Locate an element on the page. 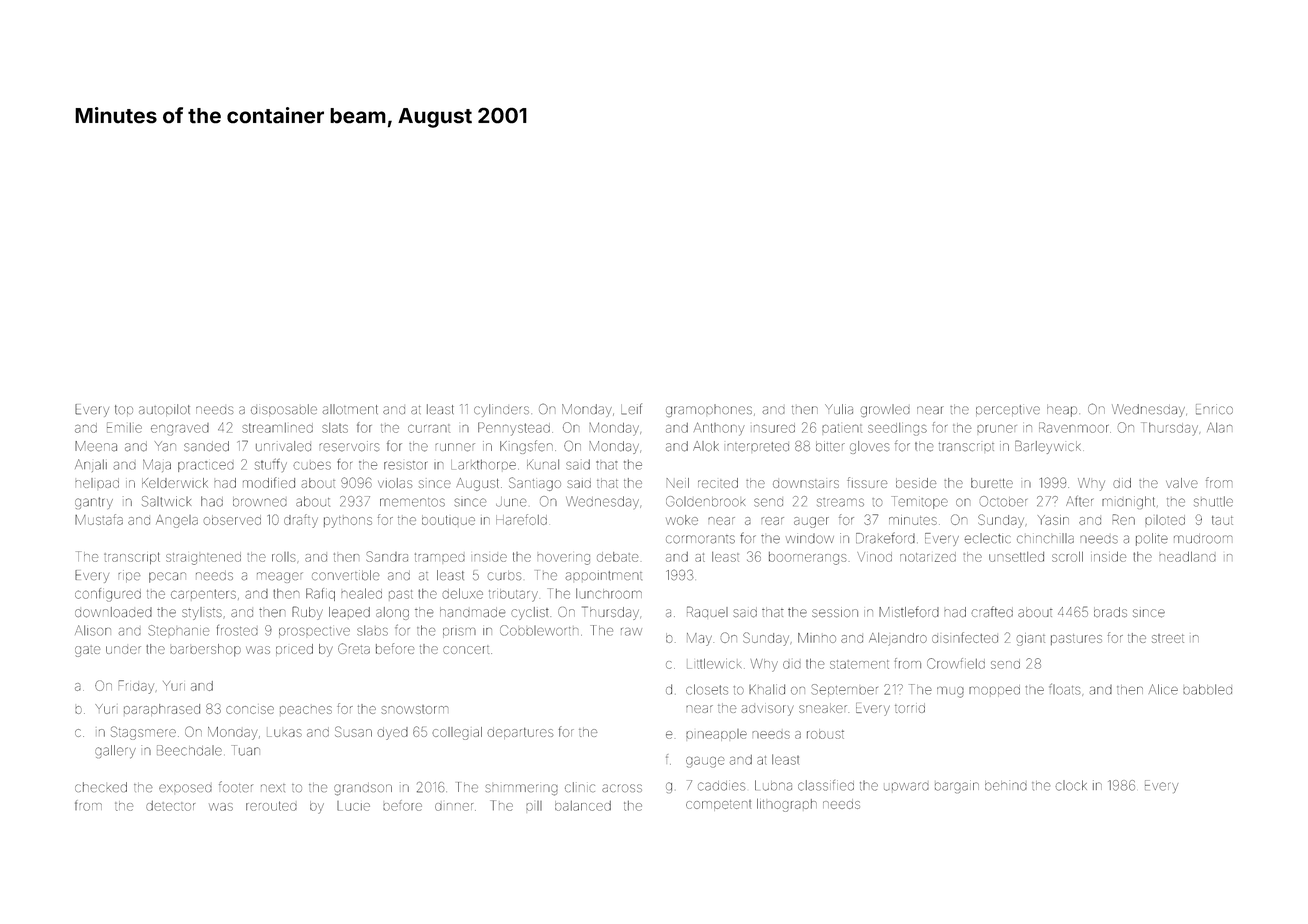 This document has height=924, width=1308. Yulia is located at coordinates (839, 409).
